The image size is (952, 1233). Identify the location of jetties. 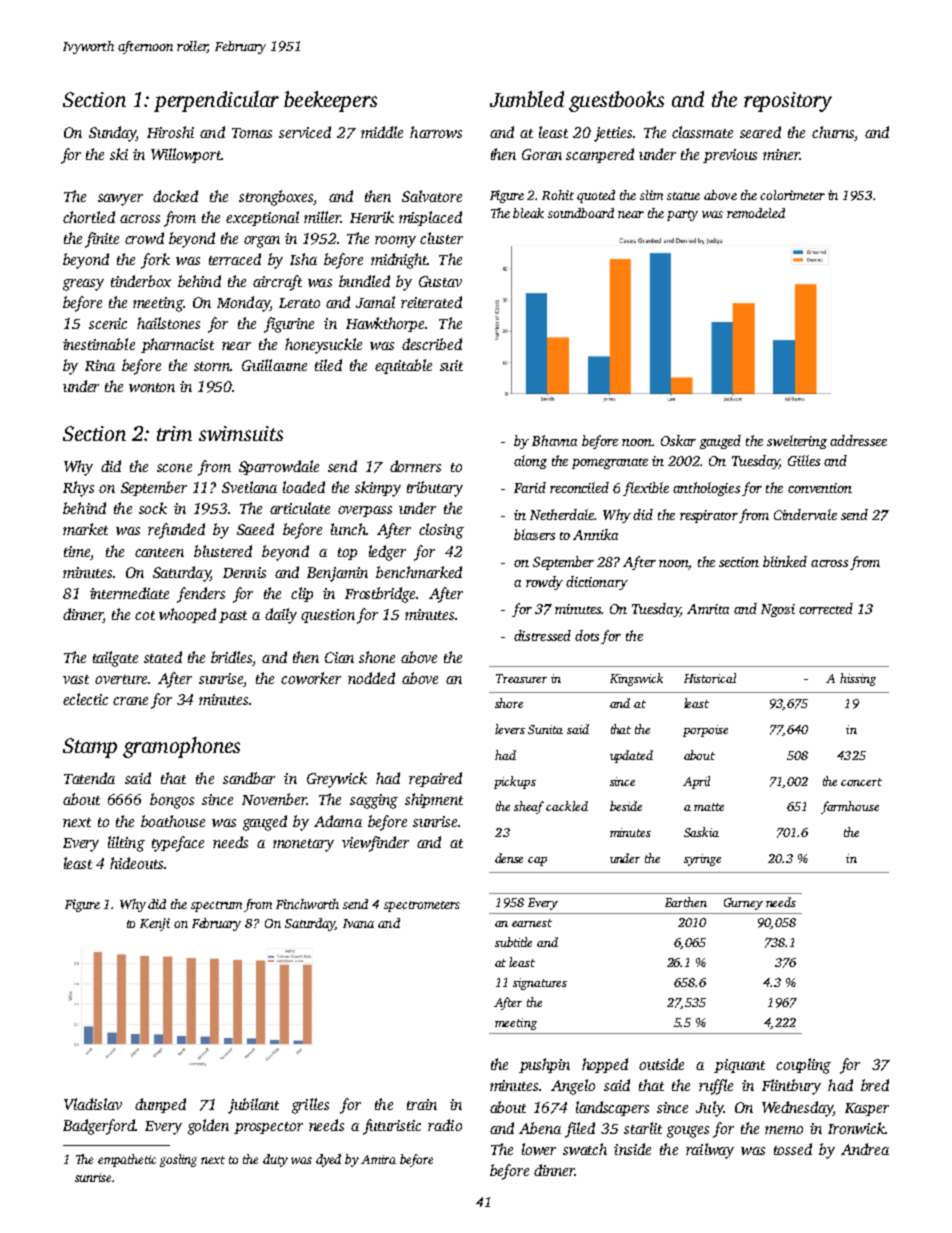
(613, 134).
